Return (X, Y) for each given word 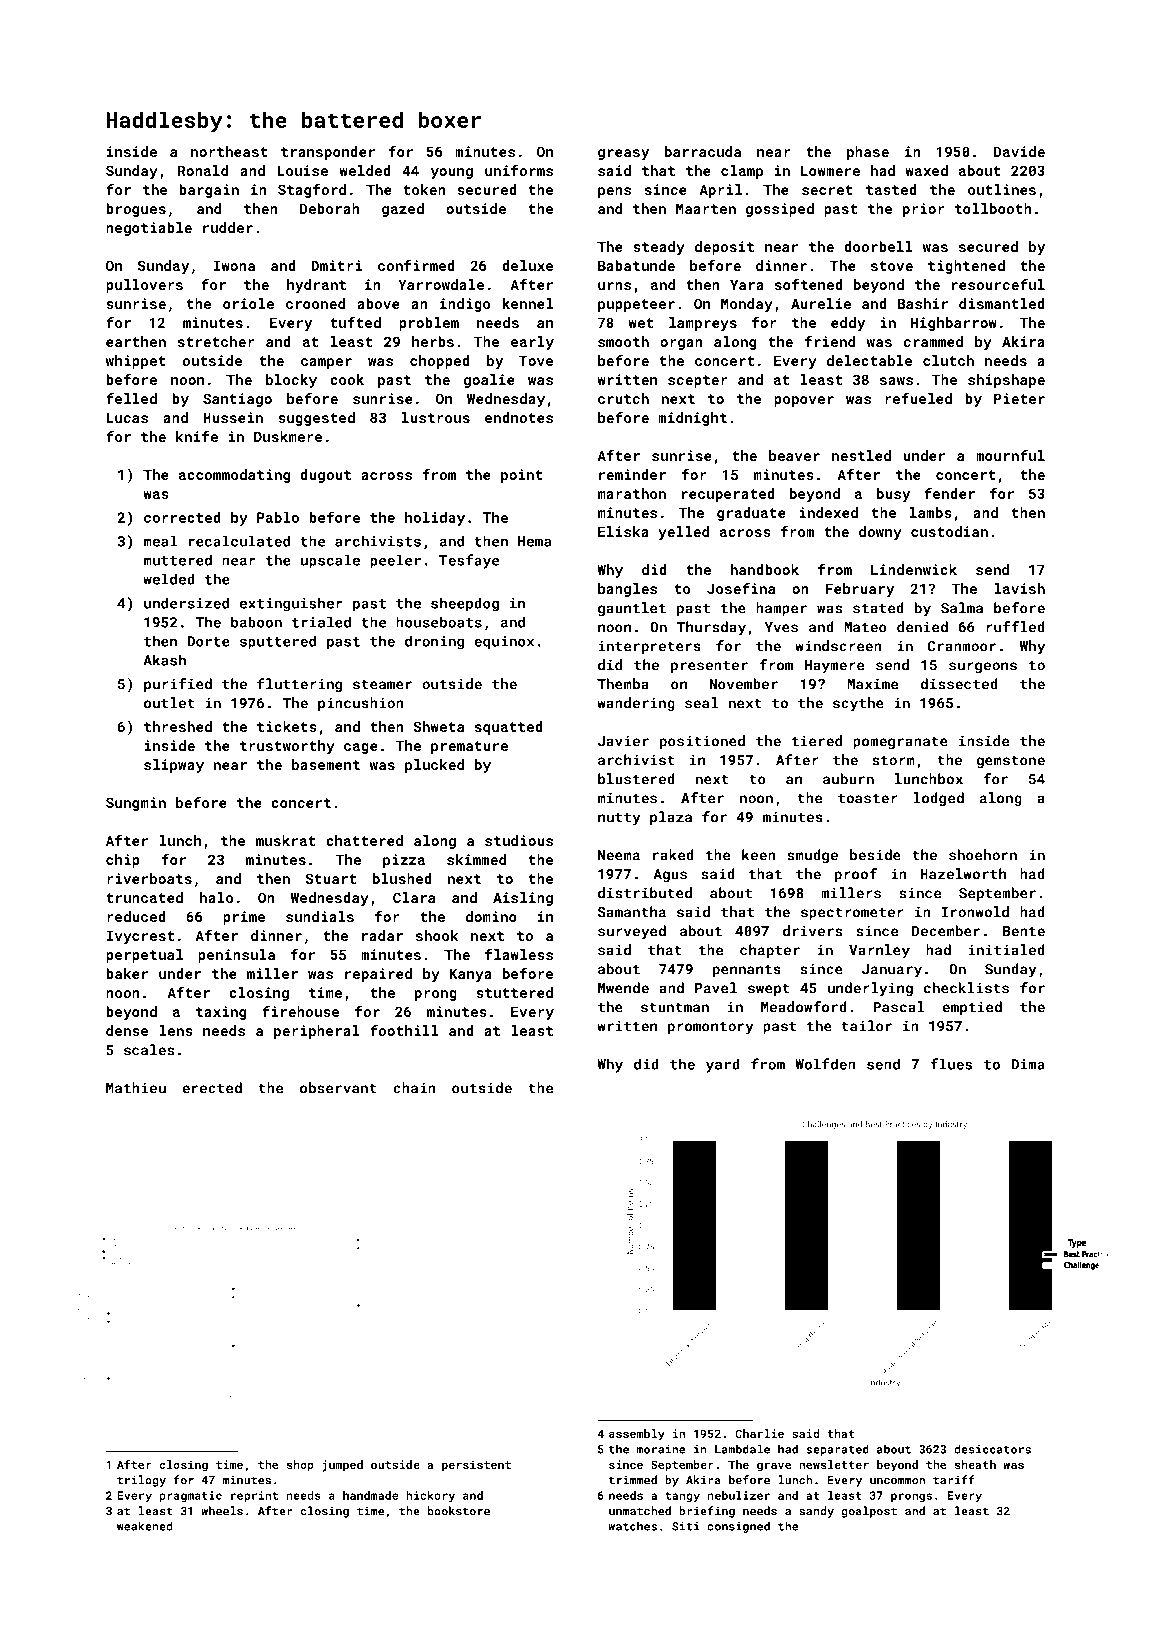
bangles (627, 590)
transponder (328, 153)
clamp (742, 172)
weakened (144, 1526)
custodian (949, 531)
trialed (321, 622)
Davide (1019, 151)
